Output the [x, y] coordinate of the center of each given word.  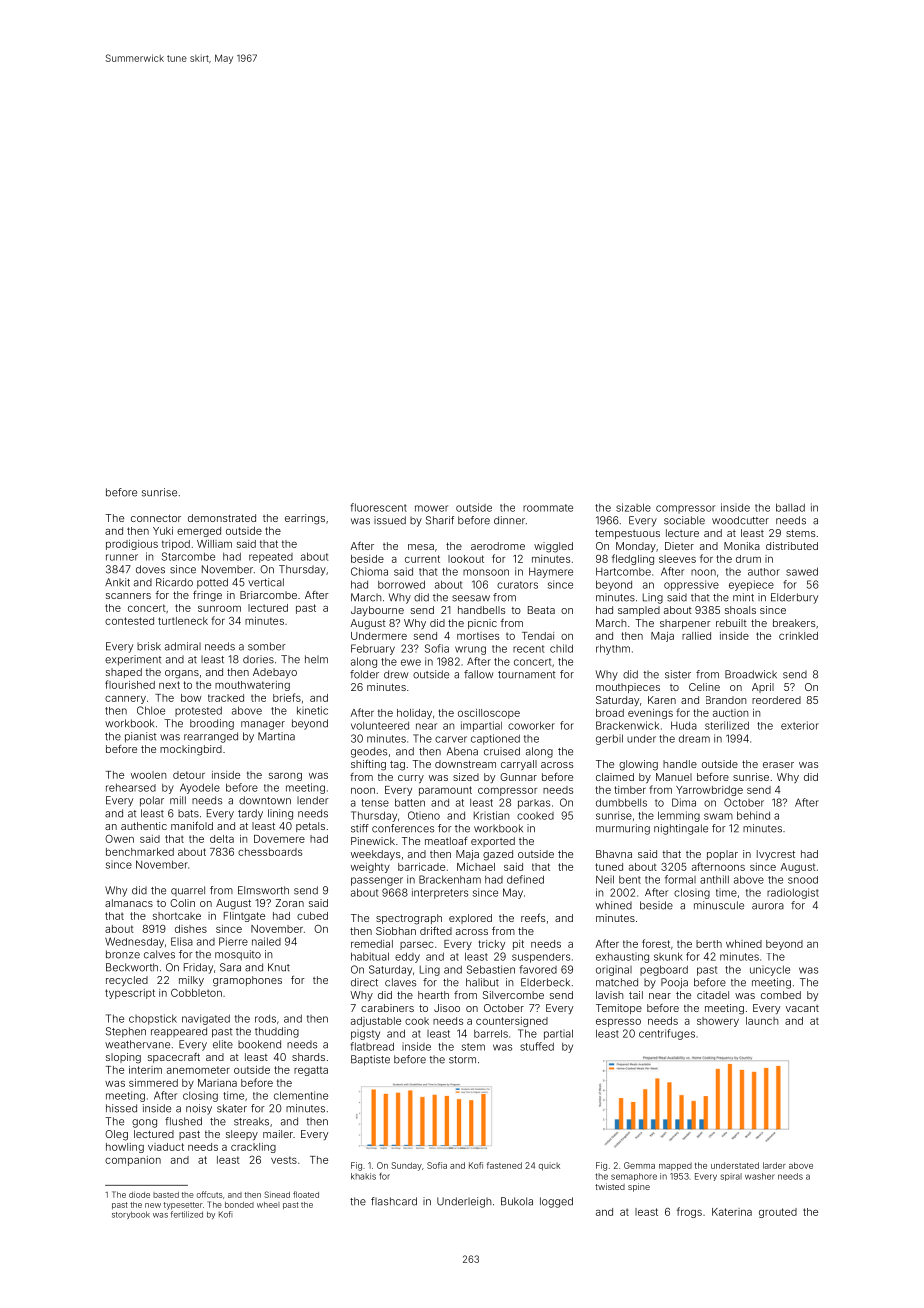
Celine [704, 687]
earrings [305, 519]
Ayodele [200, 788]
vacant [802, 1008]
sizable [633, 507]
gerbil [609, 739]
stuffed [537, 1046]
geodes [369, 752]
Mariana [217, 1083]
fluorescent [378, 507]
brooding [212, 724]
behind [753, 815]
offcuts [209, 1194]
